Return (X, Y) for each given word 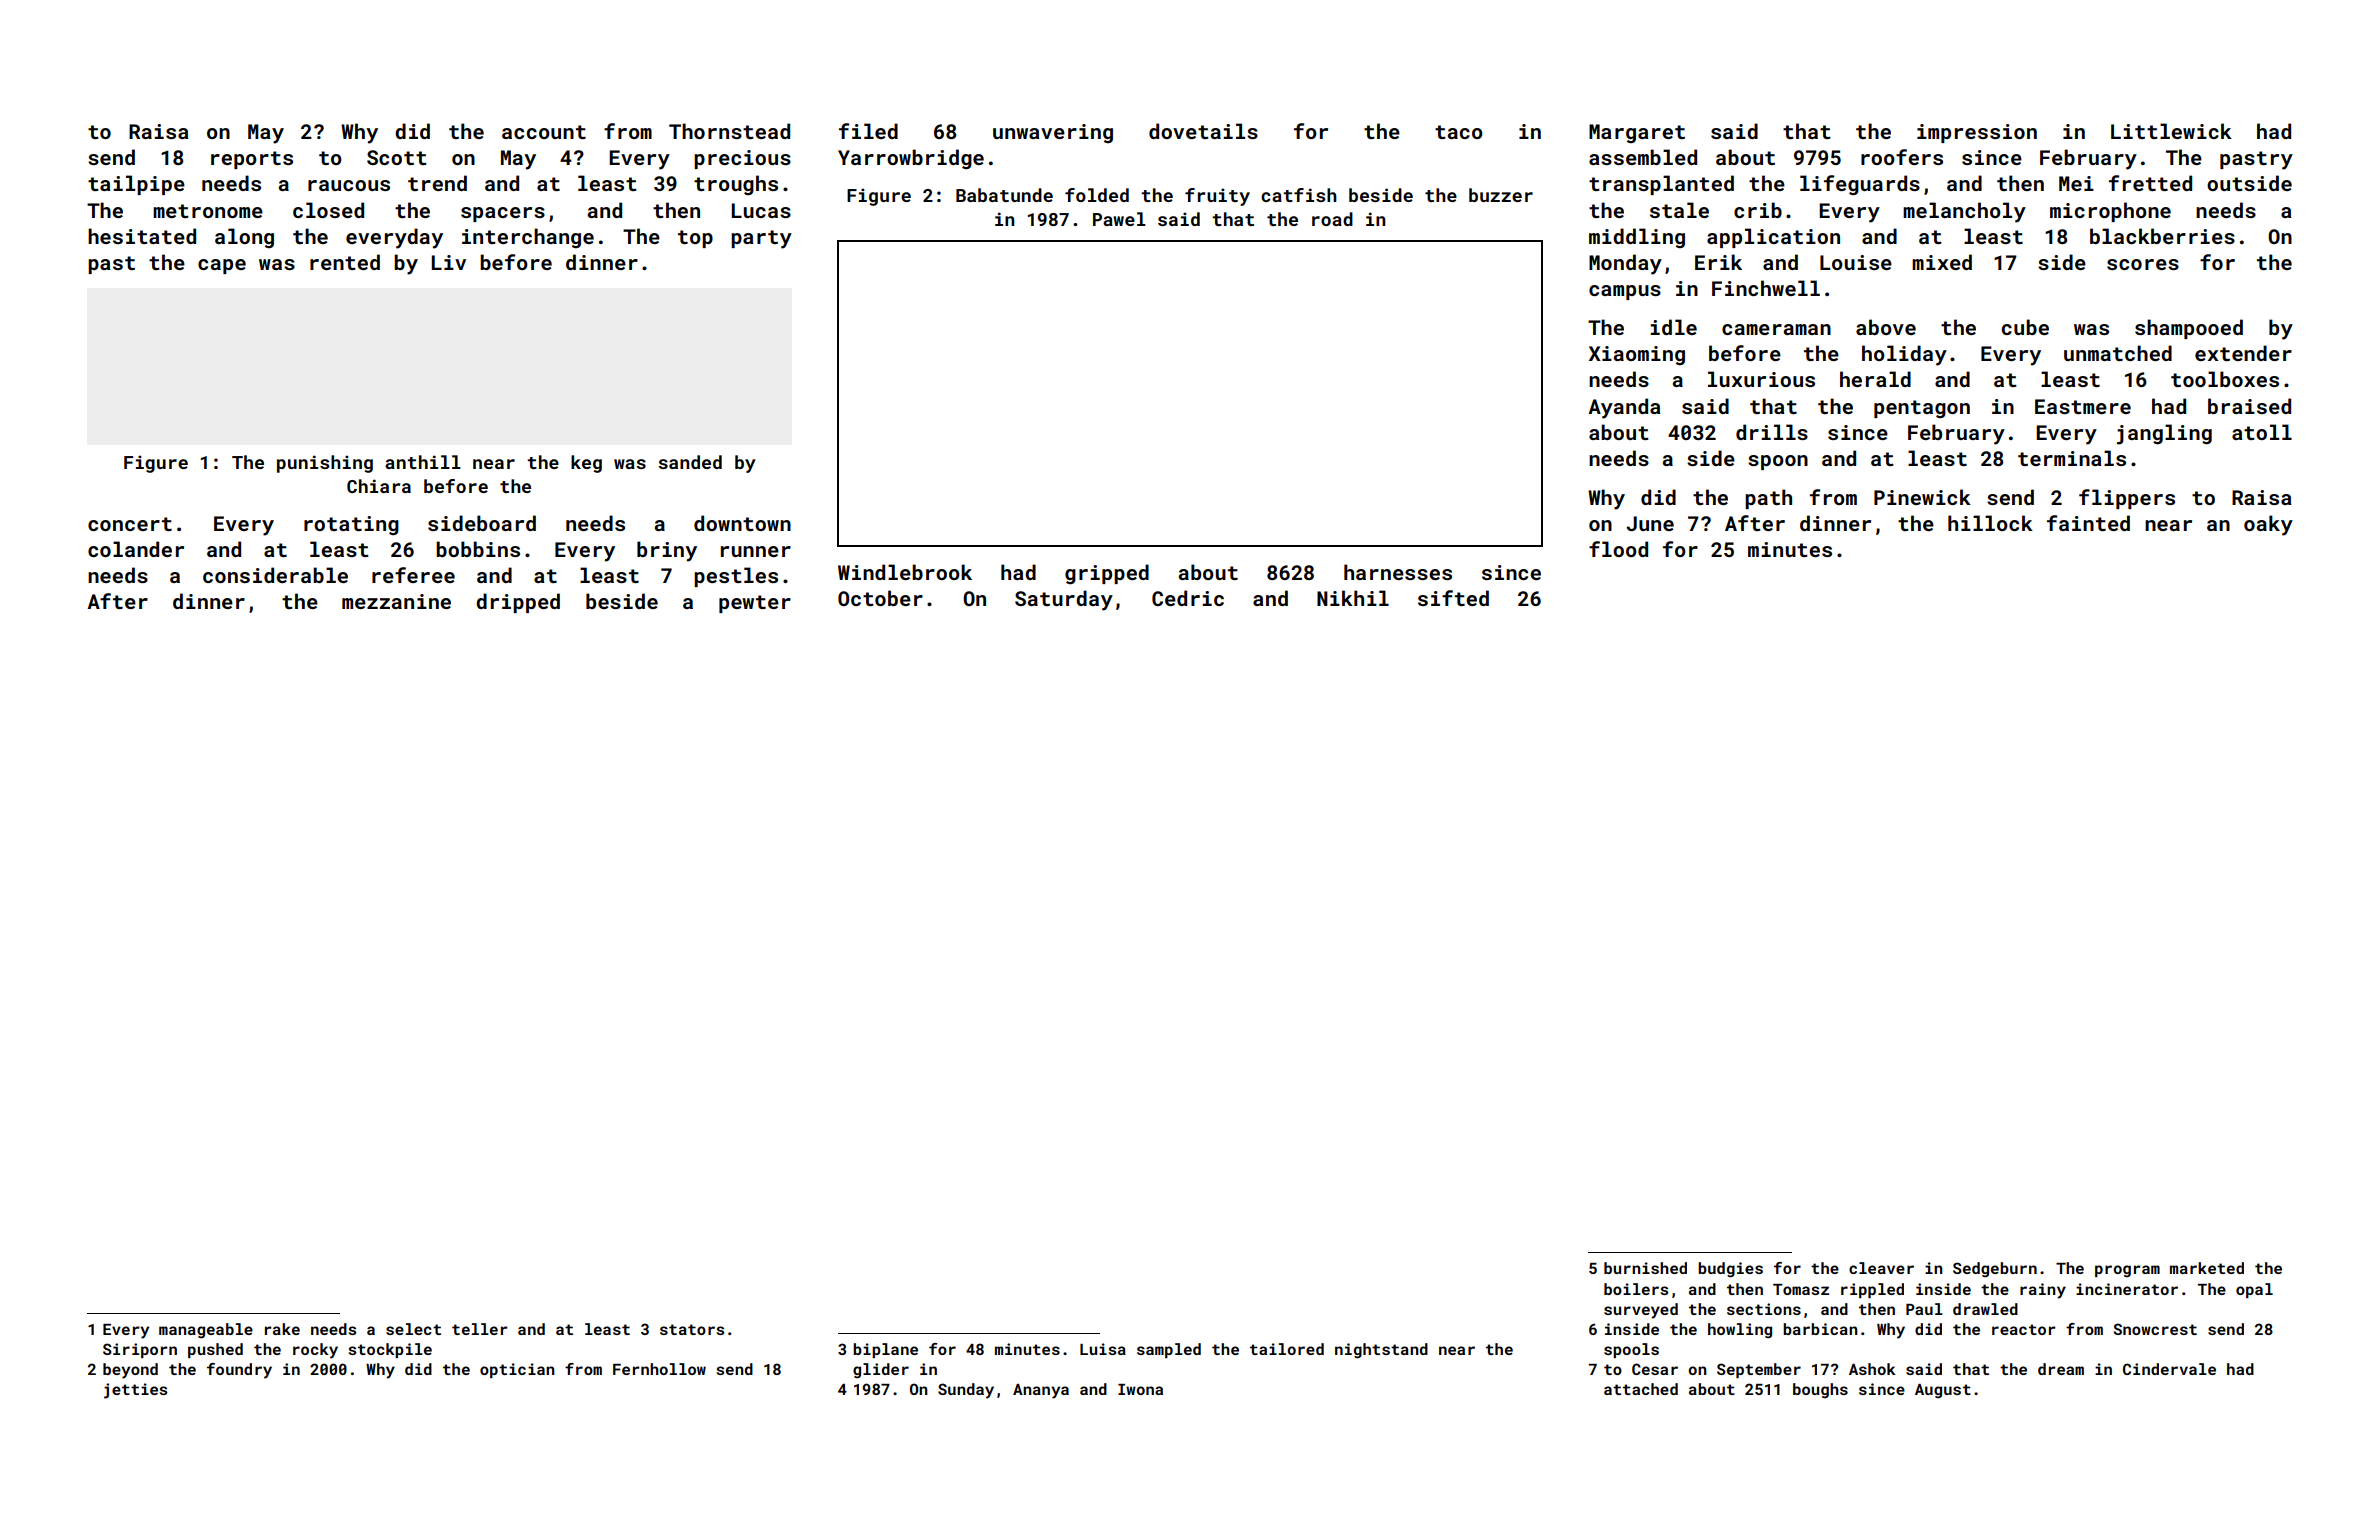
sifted (1453, 598)
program (2127, 1271)
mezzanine (396, 601)
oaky (2268, 525)
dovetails (1203, 131)
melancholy (1964, 212)
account (544, 132)
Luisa (1103, 1349)
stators (692, 1329)
